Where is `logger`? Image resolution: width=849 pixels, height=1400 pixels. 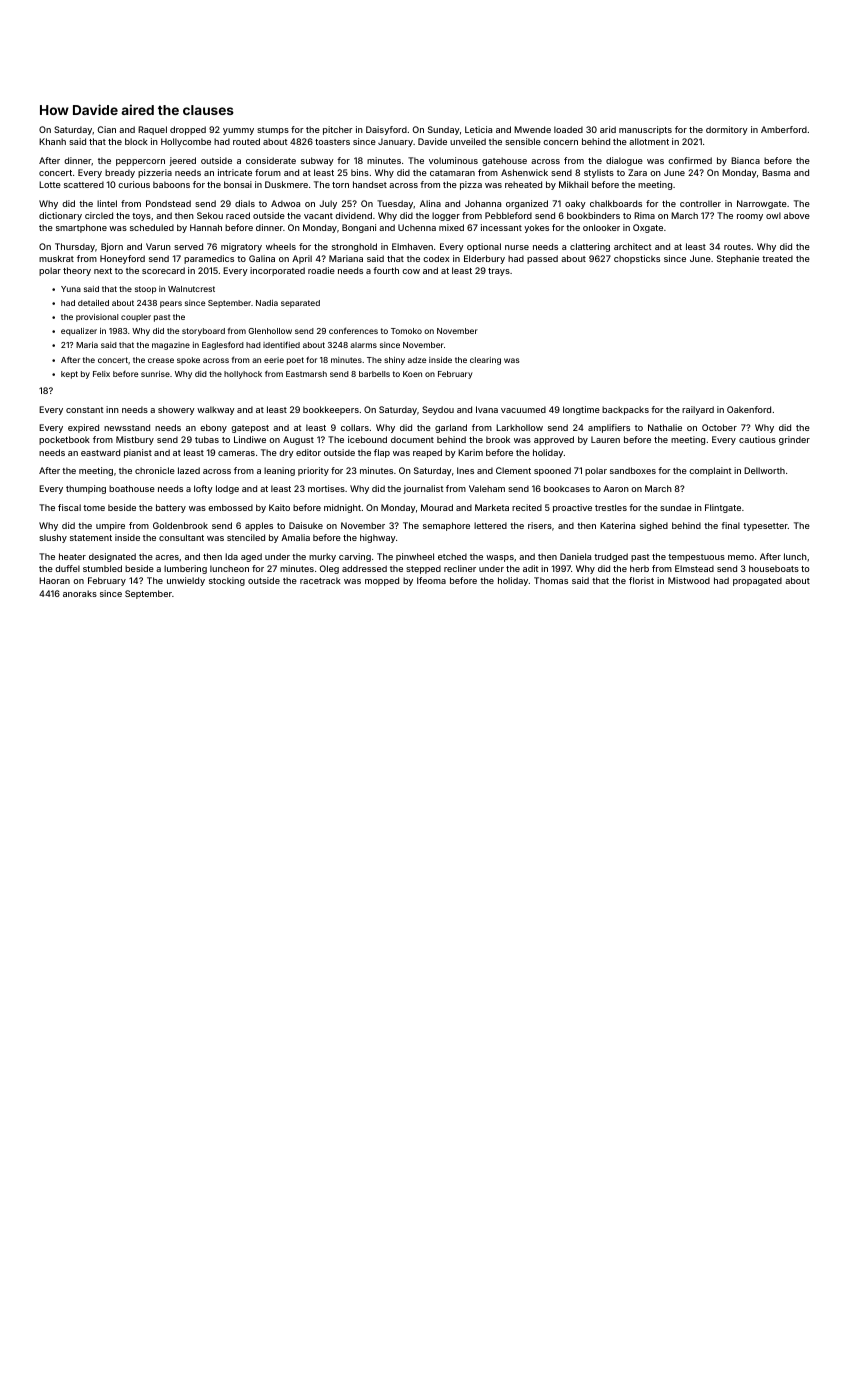 logger is located at coordinates (446, 216).
